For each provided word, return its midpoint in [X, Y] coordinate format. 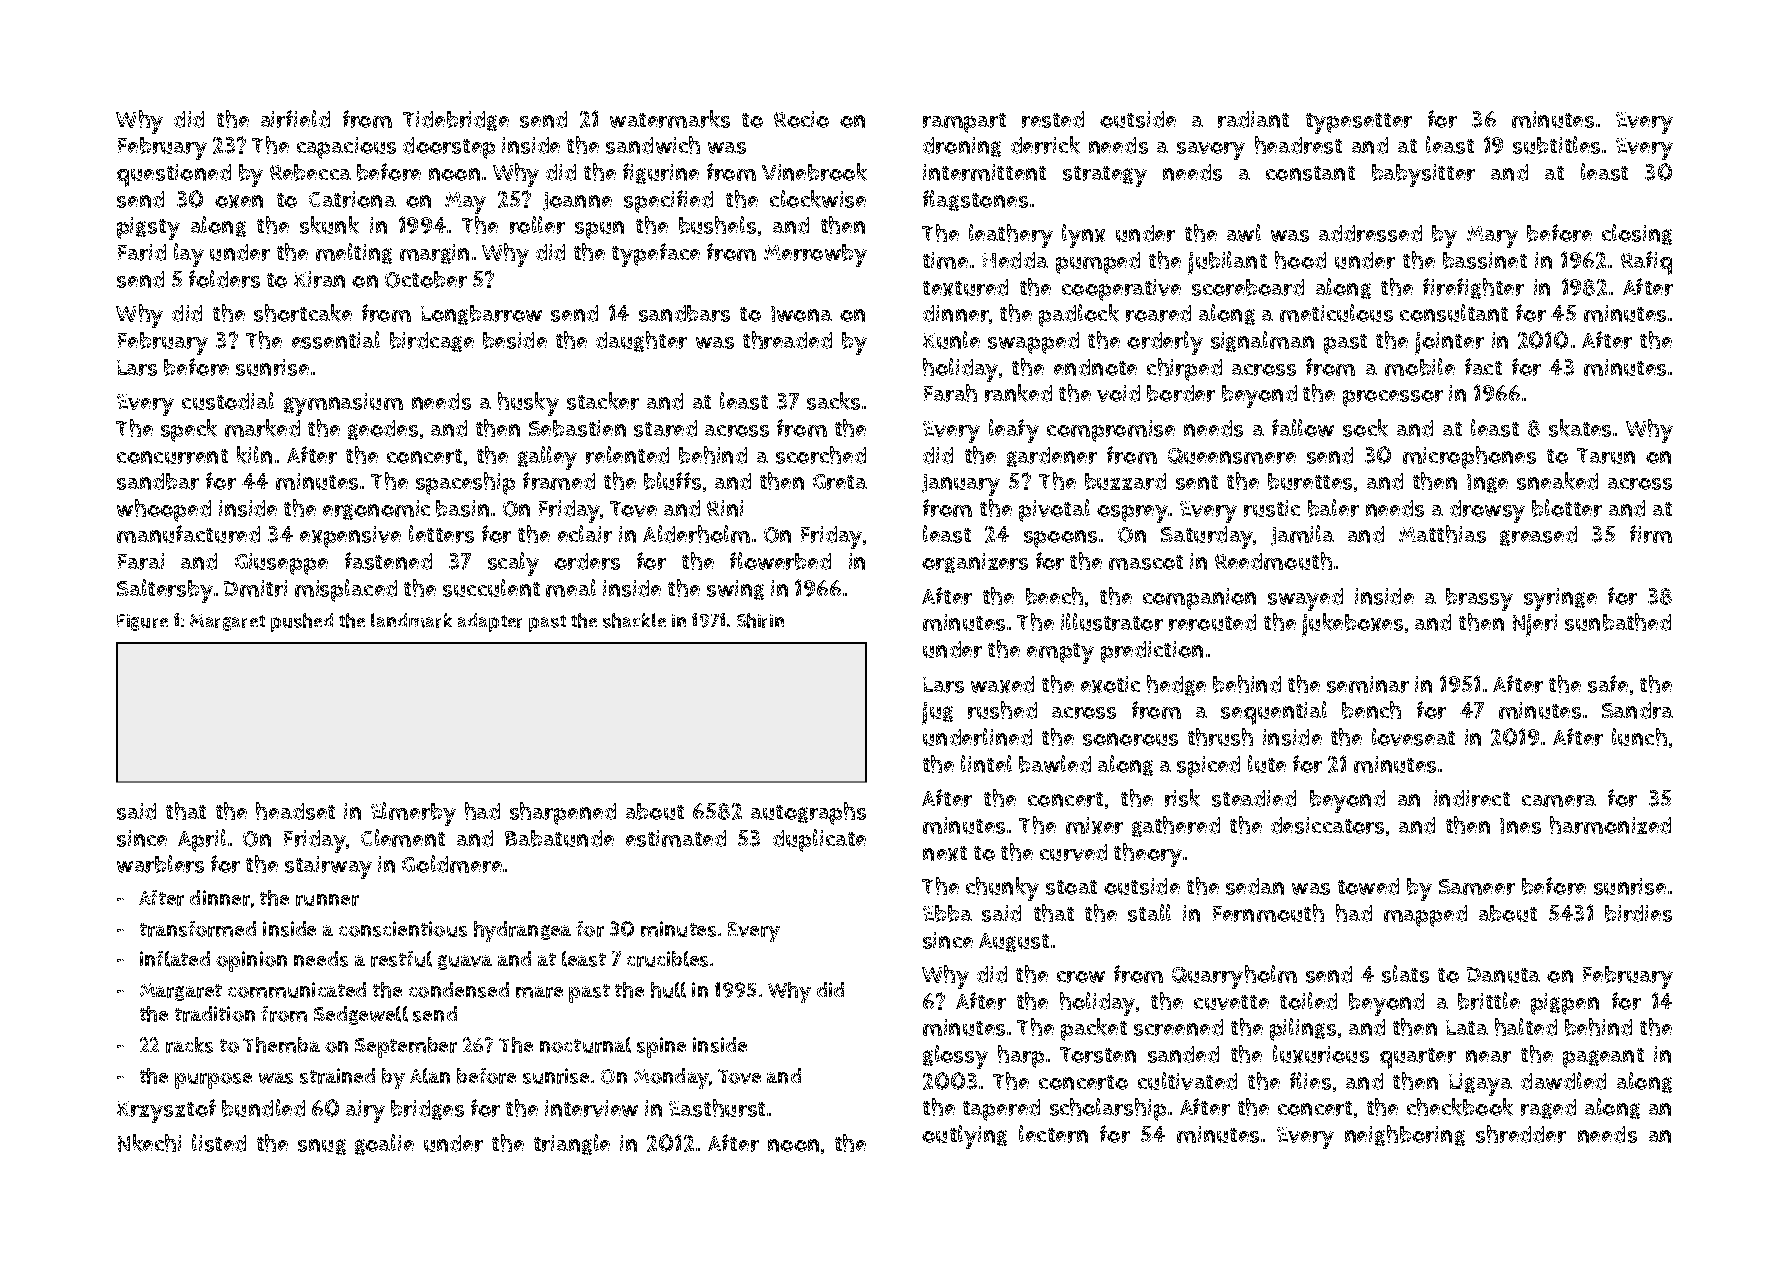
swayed [1305, 599]
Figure [142, 622]
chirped [1184, 369]
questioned [174, 175]
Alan [430, 1076]
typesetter [1359, 123]
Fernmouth [1268, 913]
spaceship [465, 483]
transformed [198, 929]
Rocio [801, 119]
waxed [1002, 684]
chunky [1002, 889]
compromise [1111, 431]
